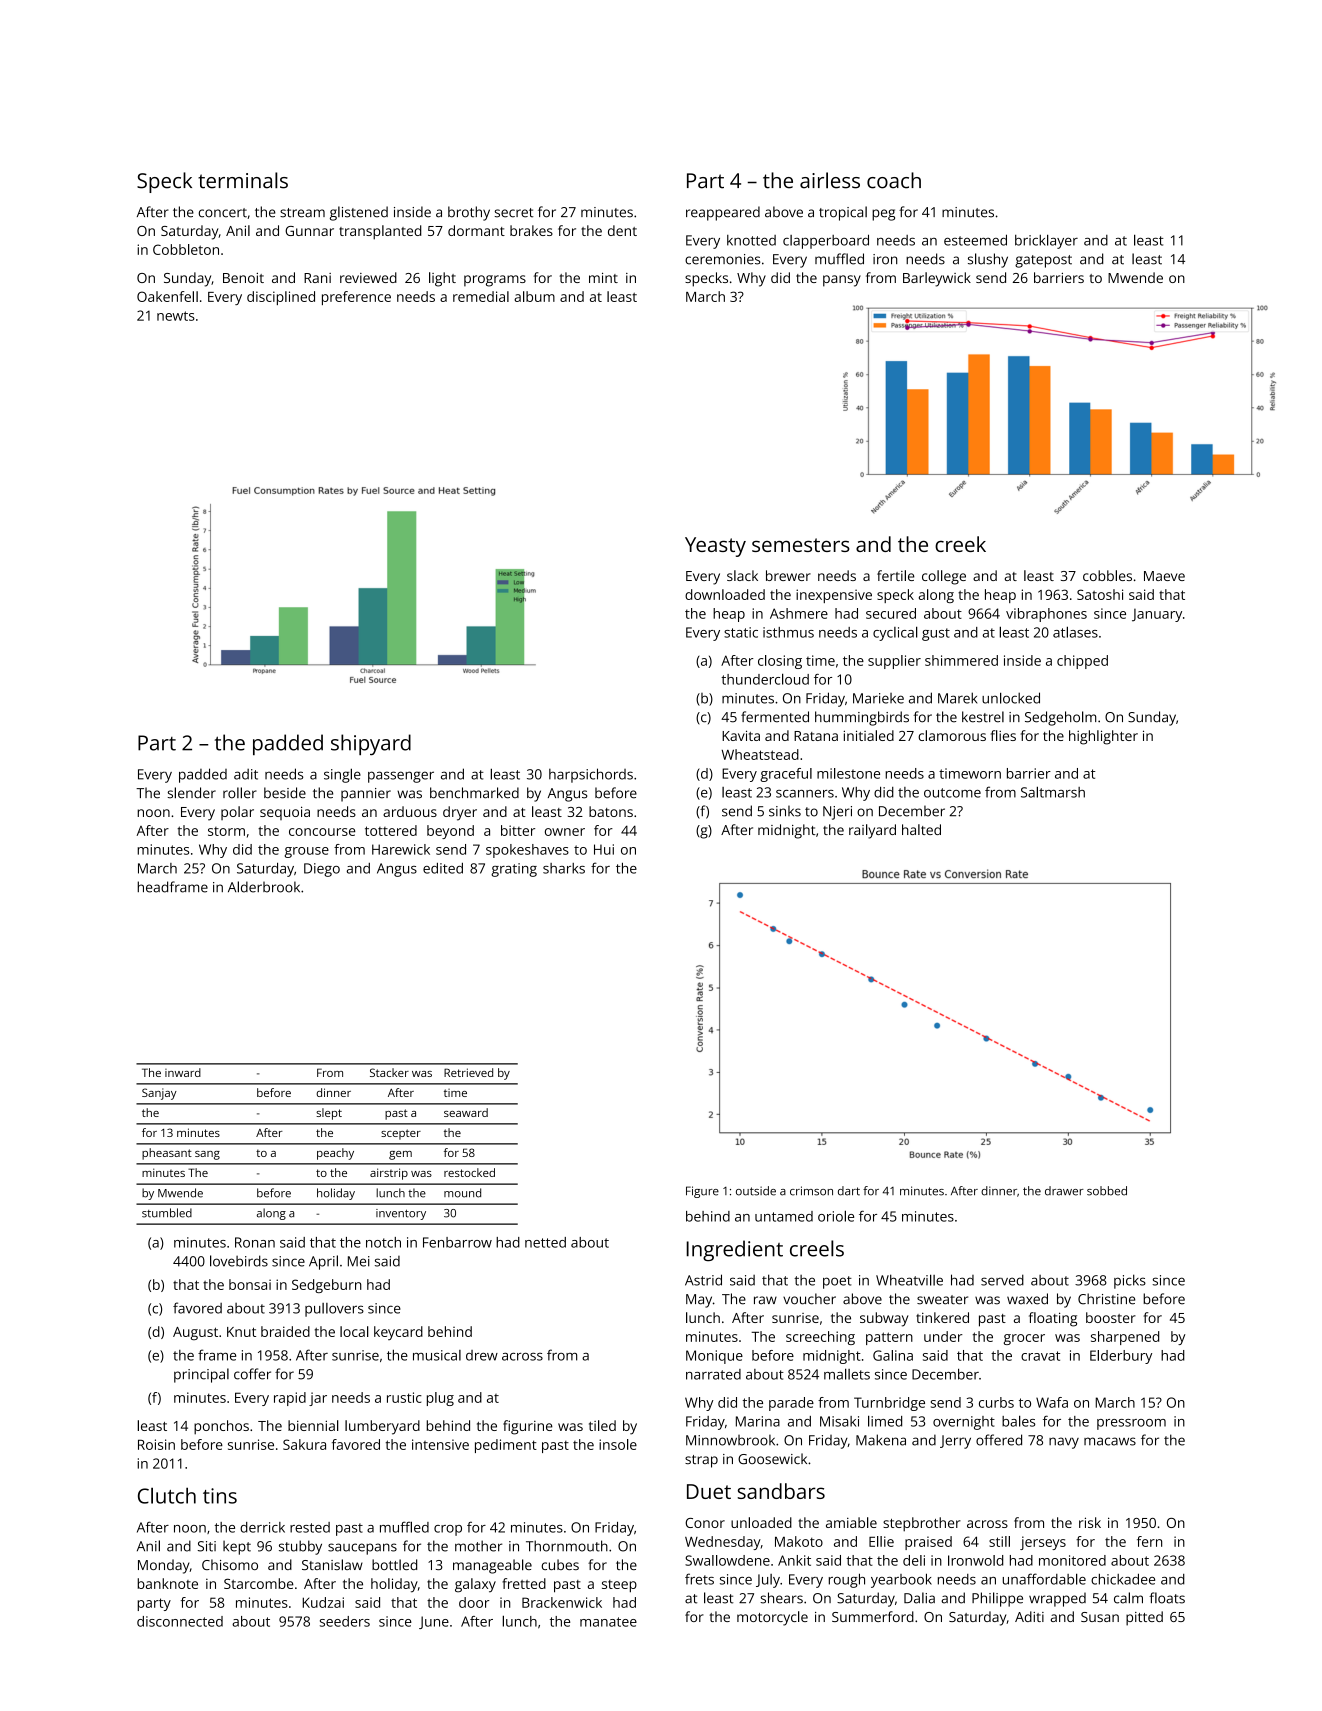  Describe the element at coordinates (756, 1191) in the screenshot. I see `outside` at that location.
